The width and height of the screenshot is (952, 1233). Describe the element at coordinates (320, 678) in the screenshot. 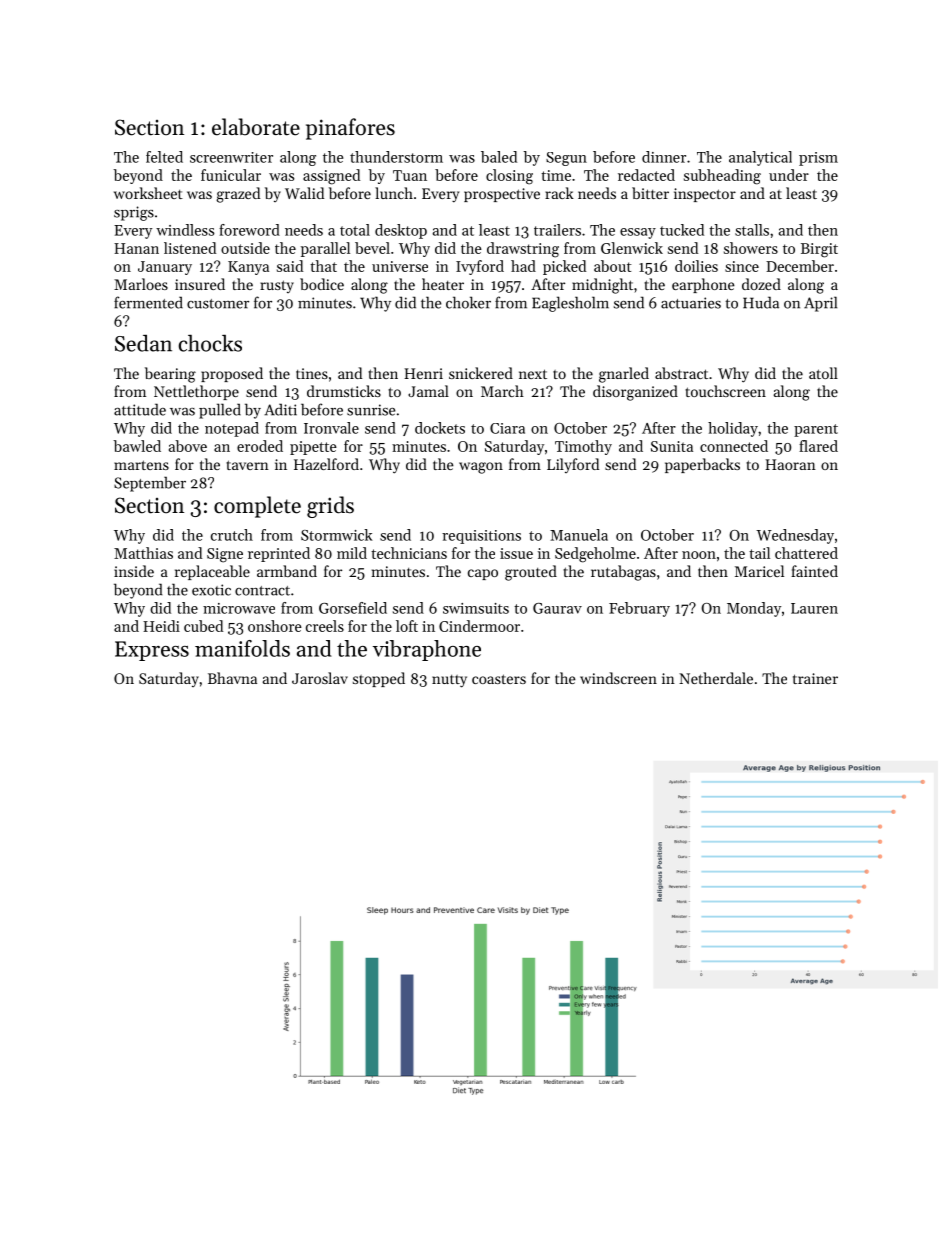

I see `Jaroslav` at that location.
